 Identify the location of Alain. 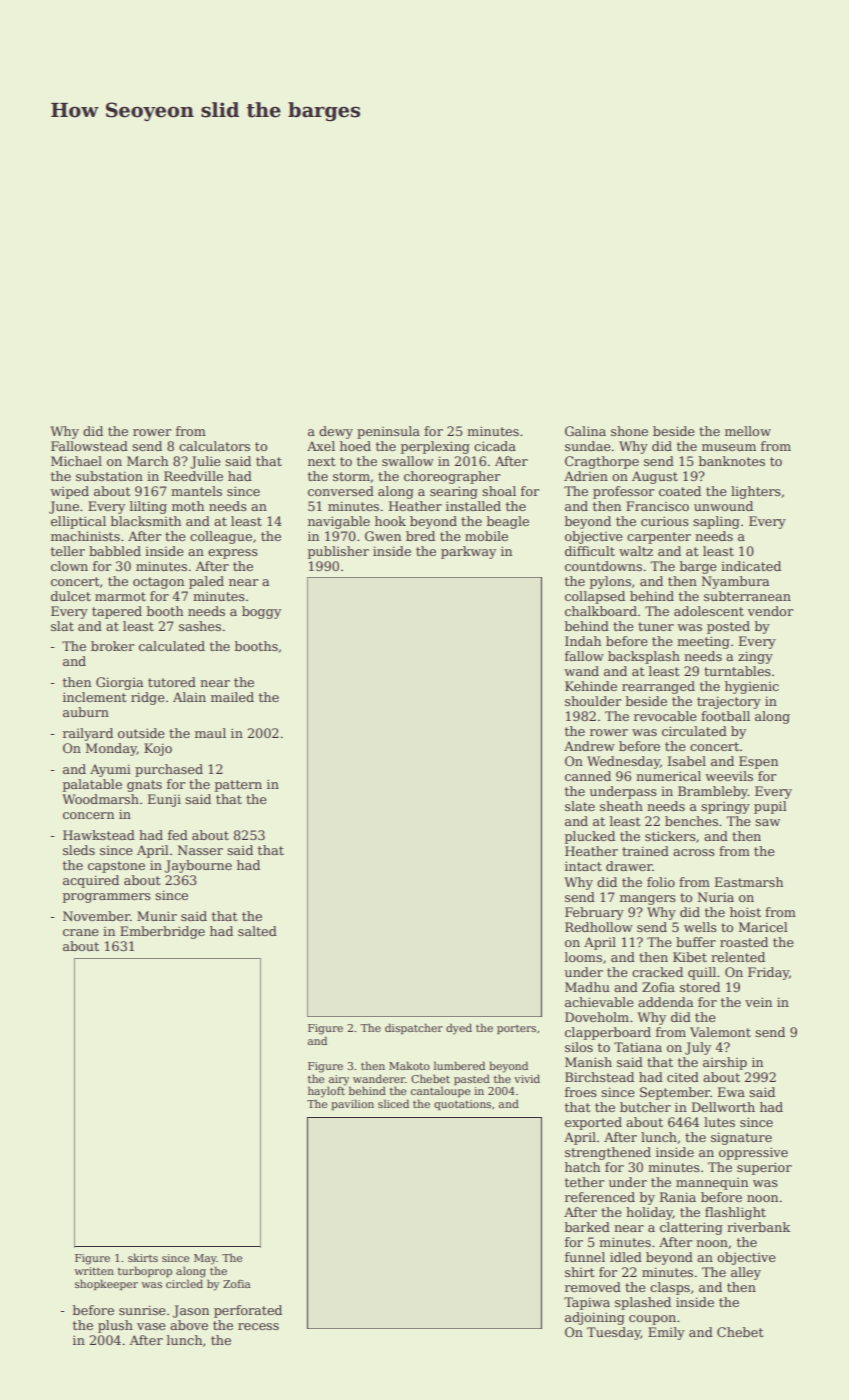
(189, 697).
